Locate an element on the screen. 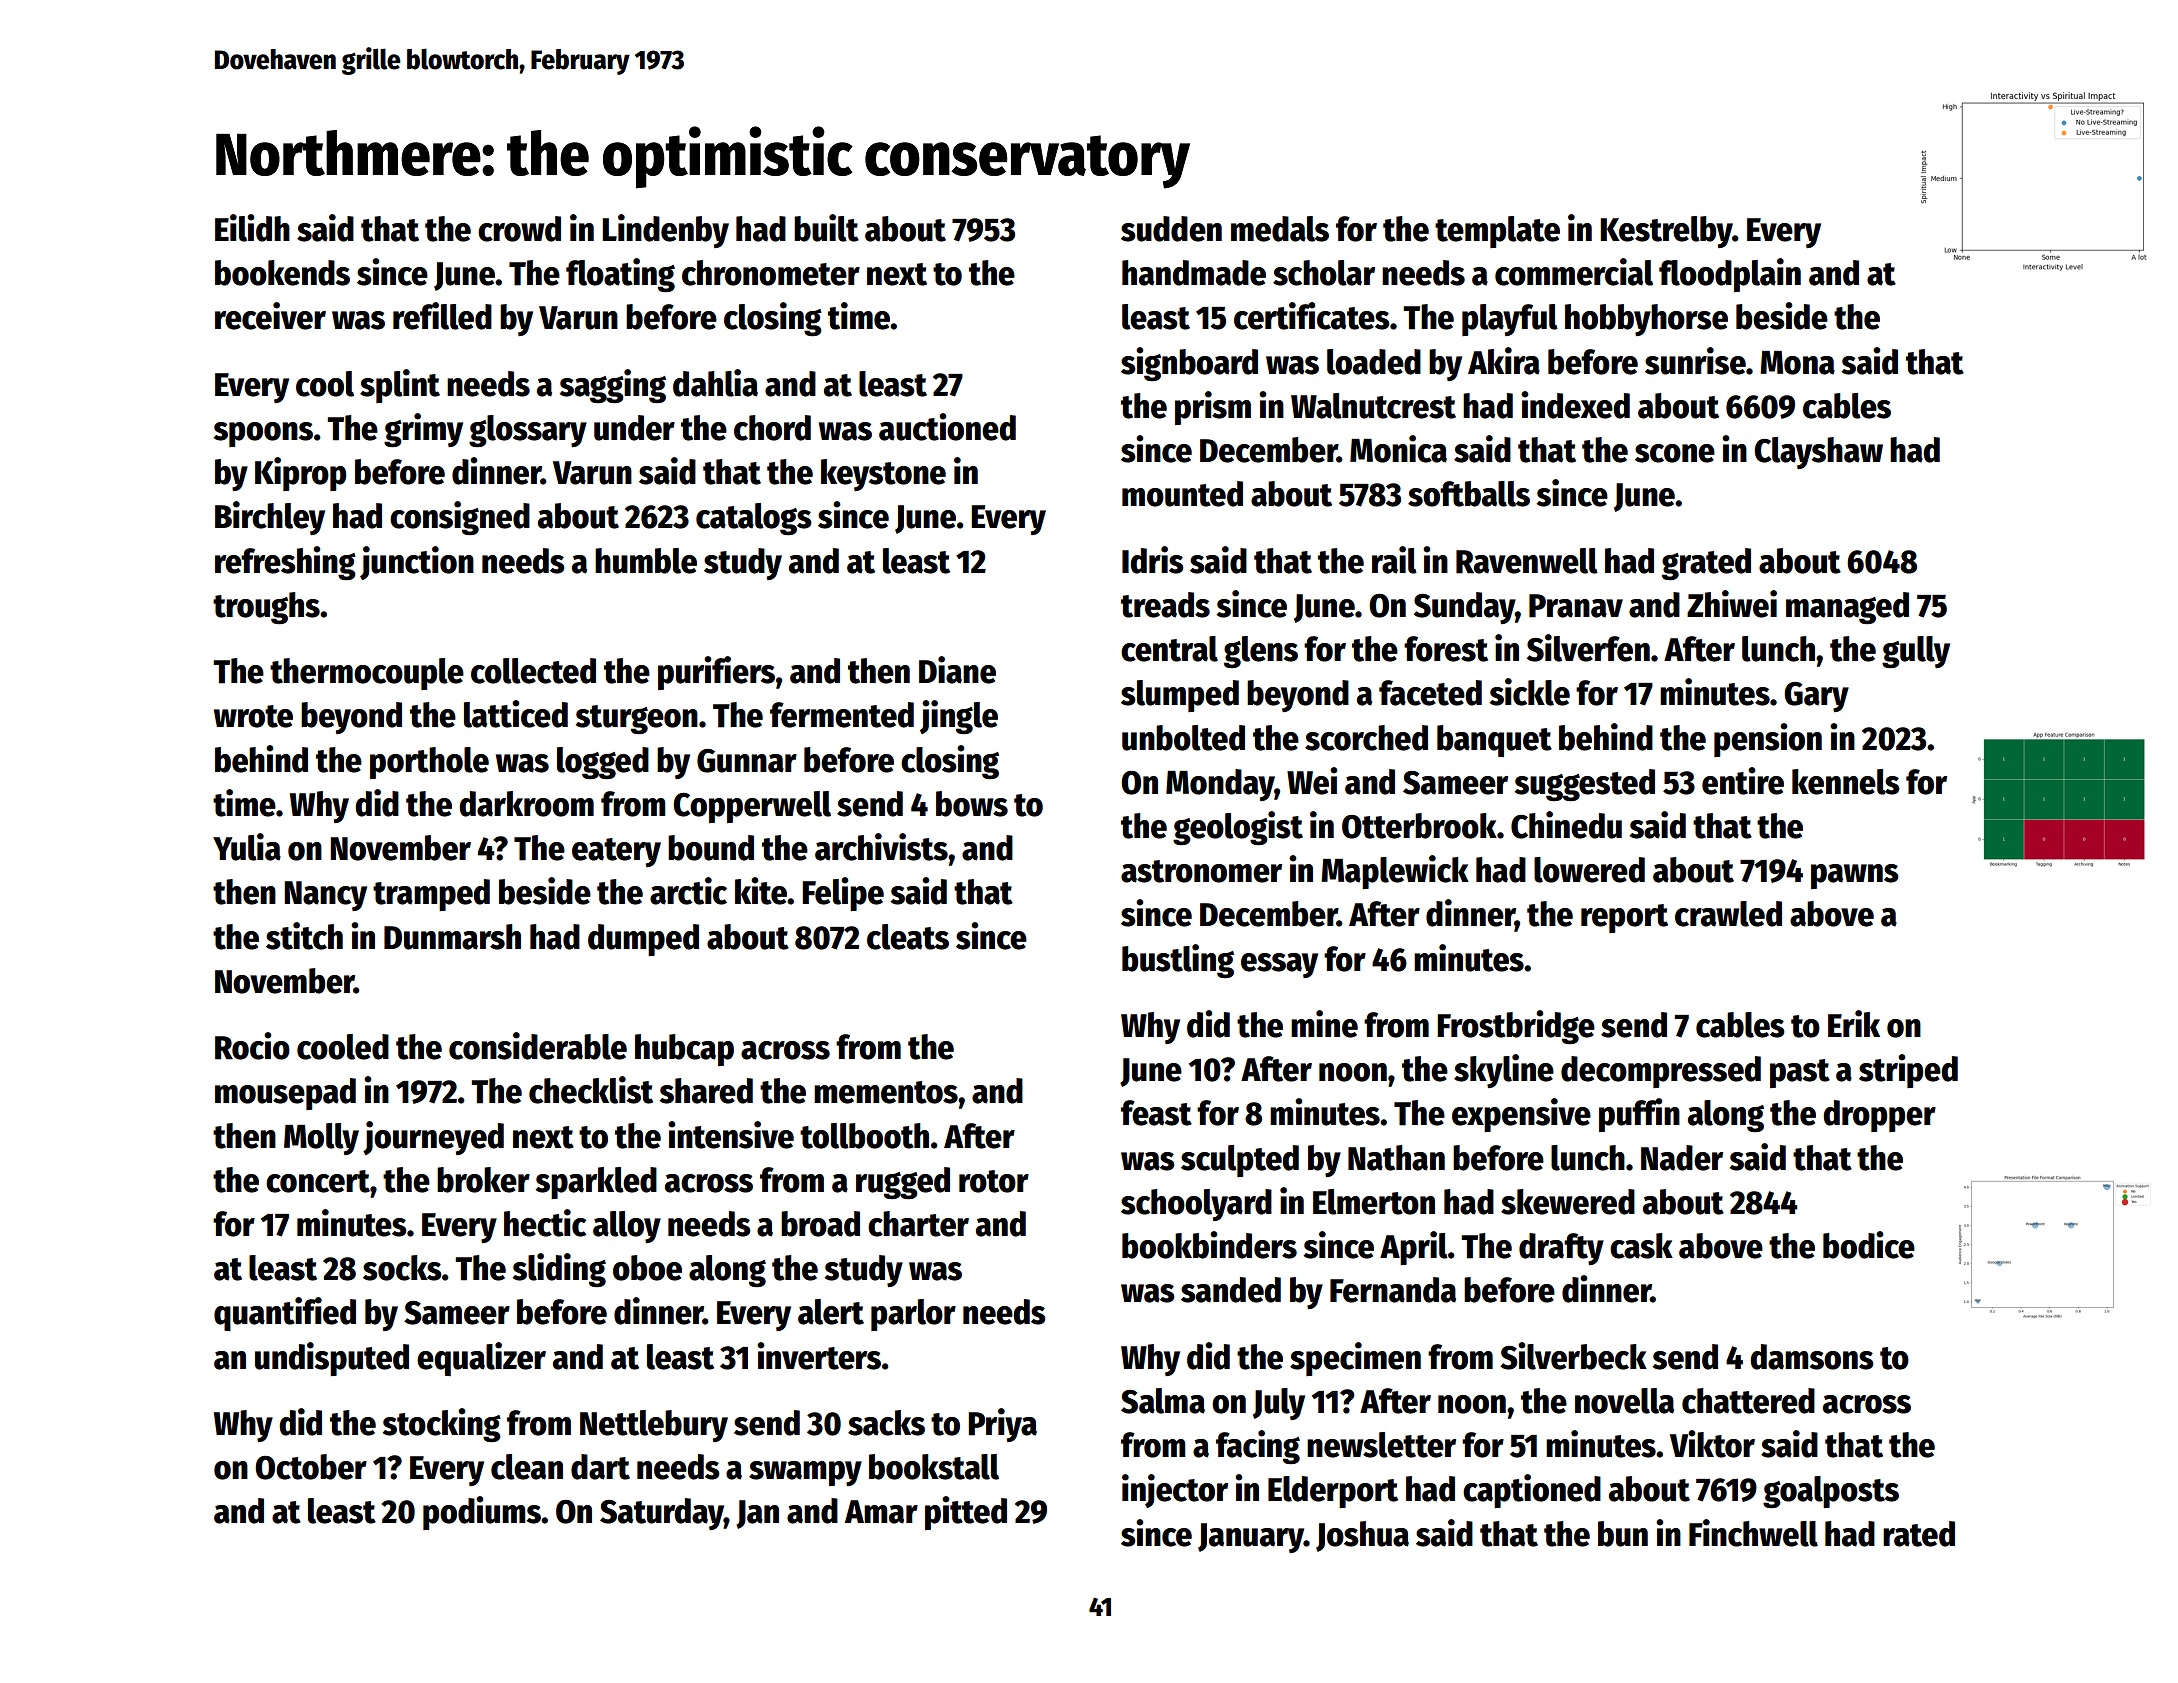 The height and width of the screenshot is (1683, 2178). crowd is located at coordinates (519, 229).
